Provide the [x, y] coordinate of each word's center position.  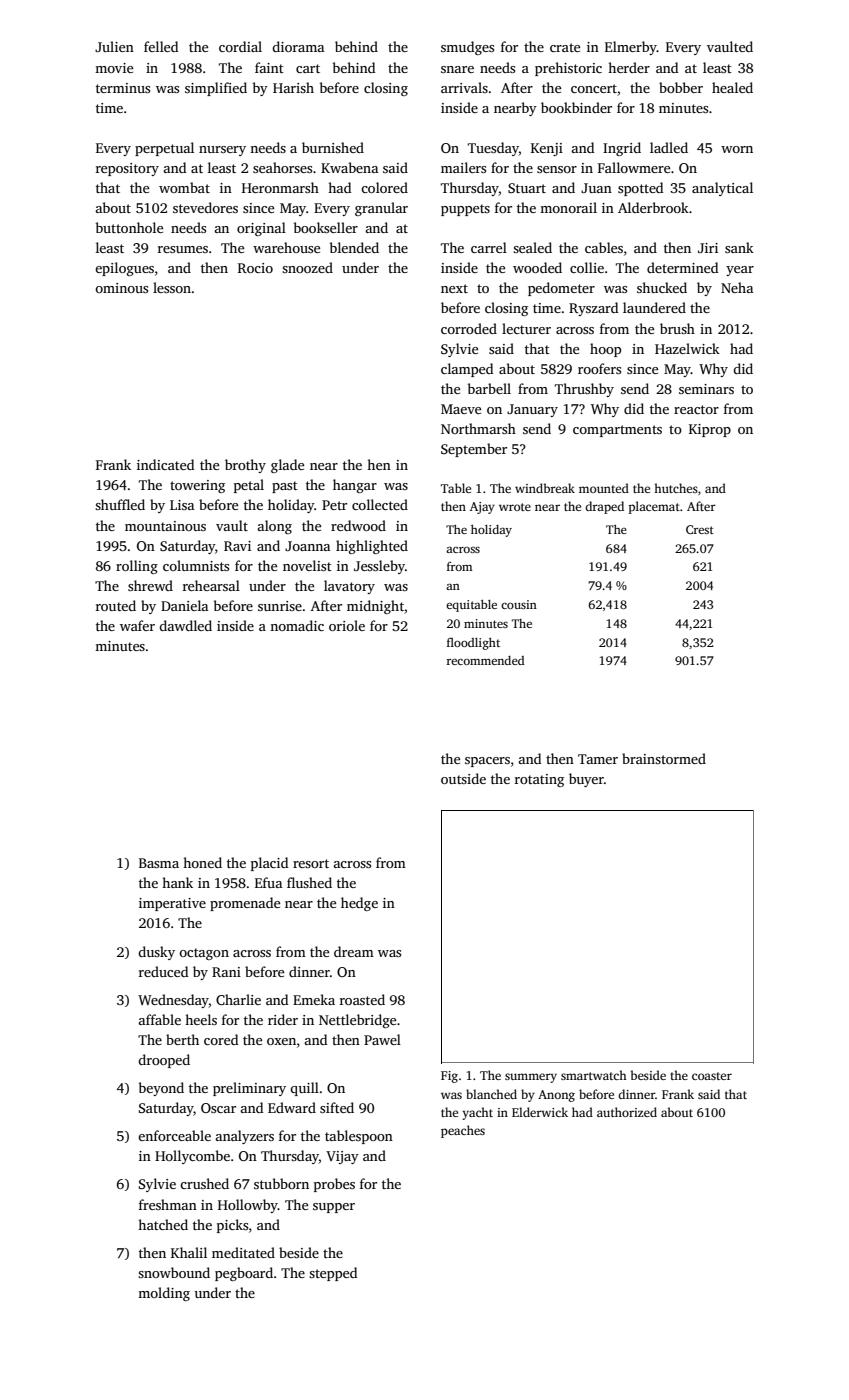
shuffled [120, 504]
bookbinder [576, 107]
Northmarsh [478, 428]
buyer [586, 780]
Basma [159, 863]
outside [463, 778]
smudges [467, 48]
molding [164, 1294]
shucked [662, 287]
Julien [114, 46]
